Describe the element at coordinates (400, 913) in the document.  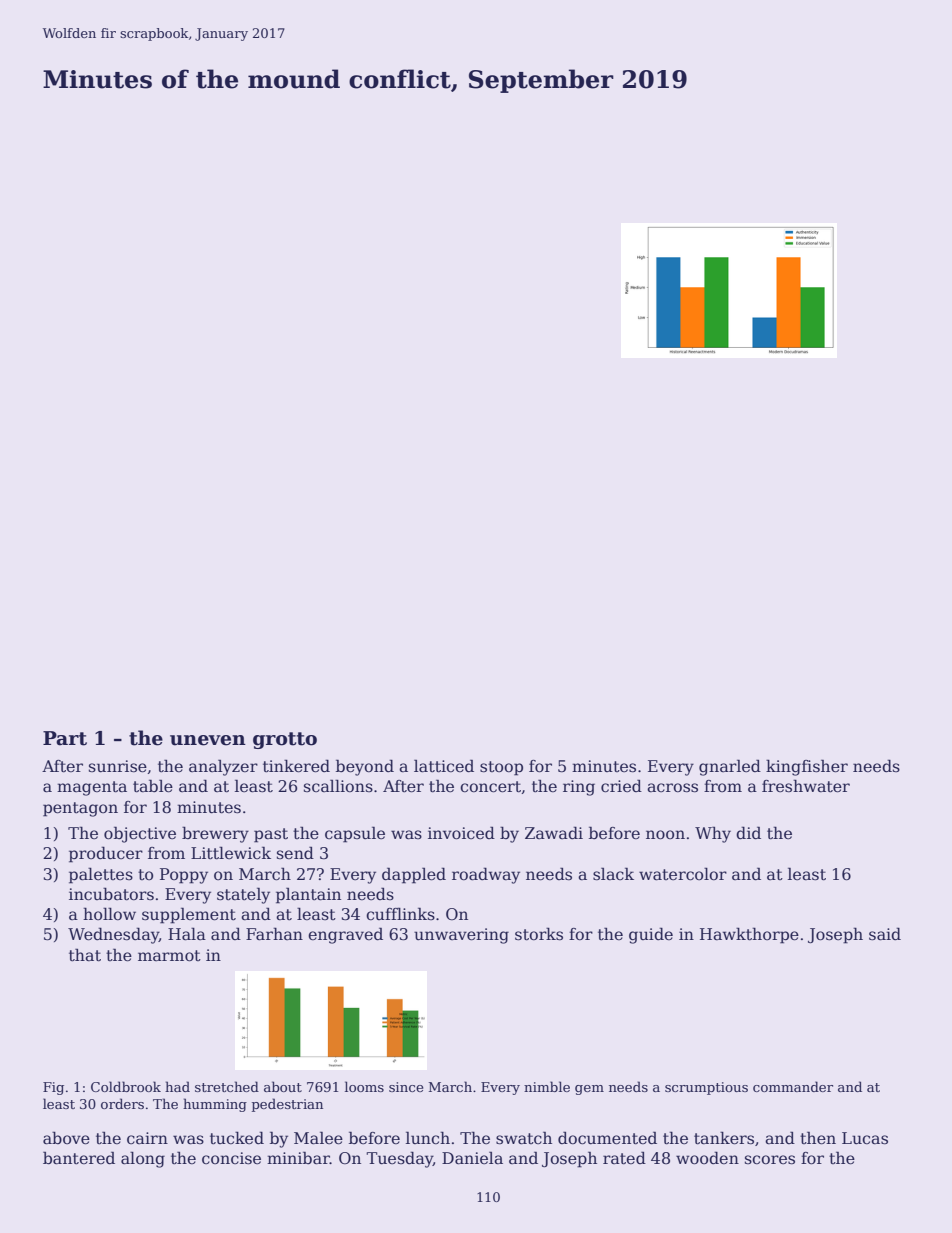
I see `cufflinks` at that location.
